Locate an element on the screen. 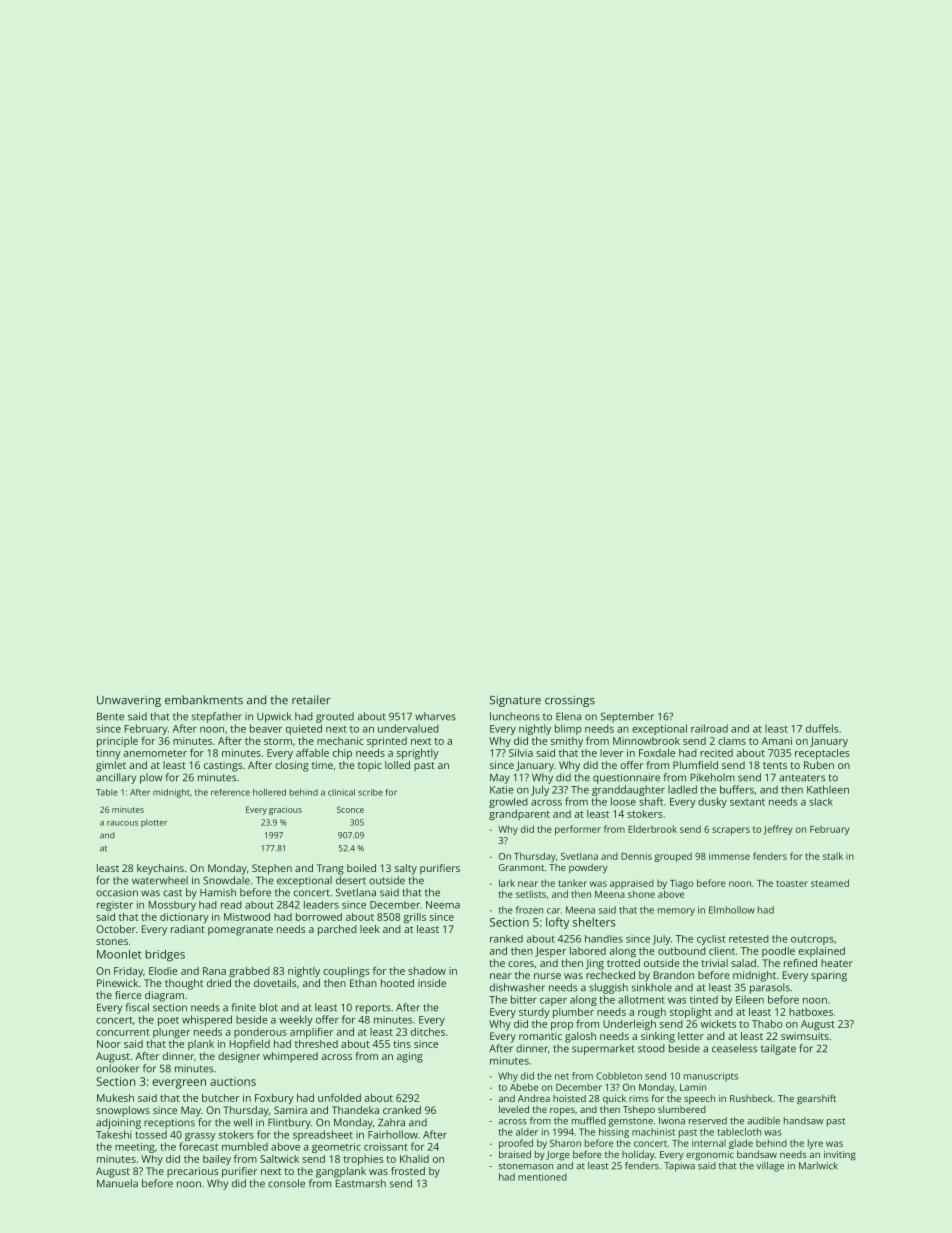 This screenshot has height=1233, width=952. Tapiwa is located at coordinates (679, 1167).
